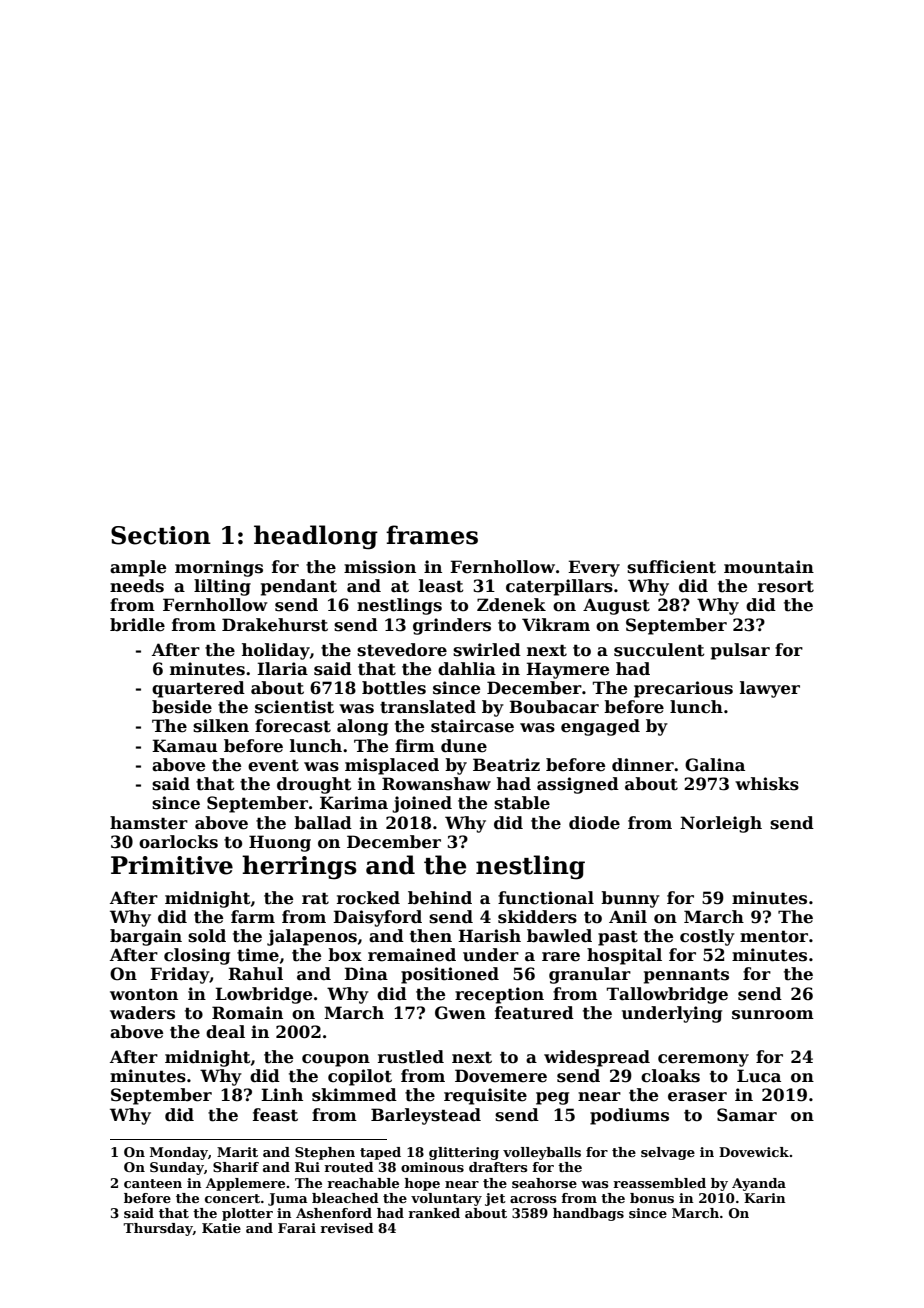  Describe the element at coordinates (559, 936) in the screenshot. I see `bawled` at that location.
